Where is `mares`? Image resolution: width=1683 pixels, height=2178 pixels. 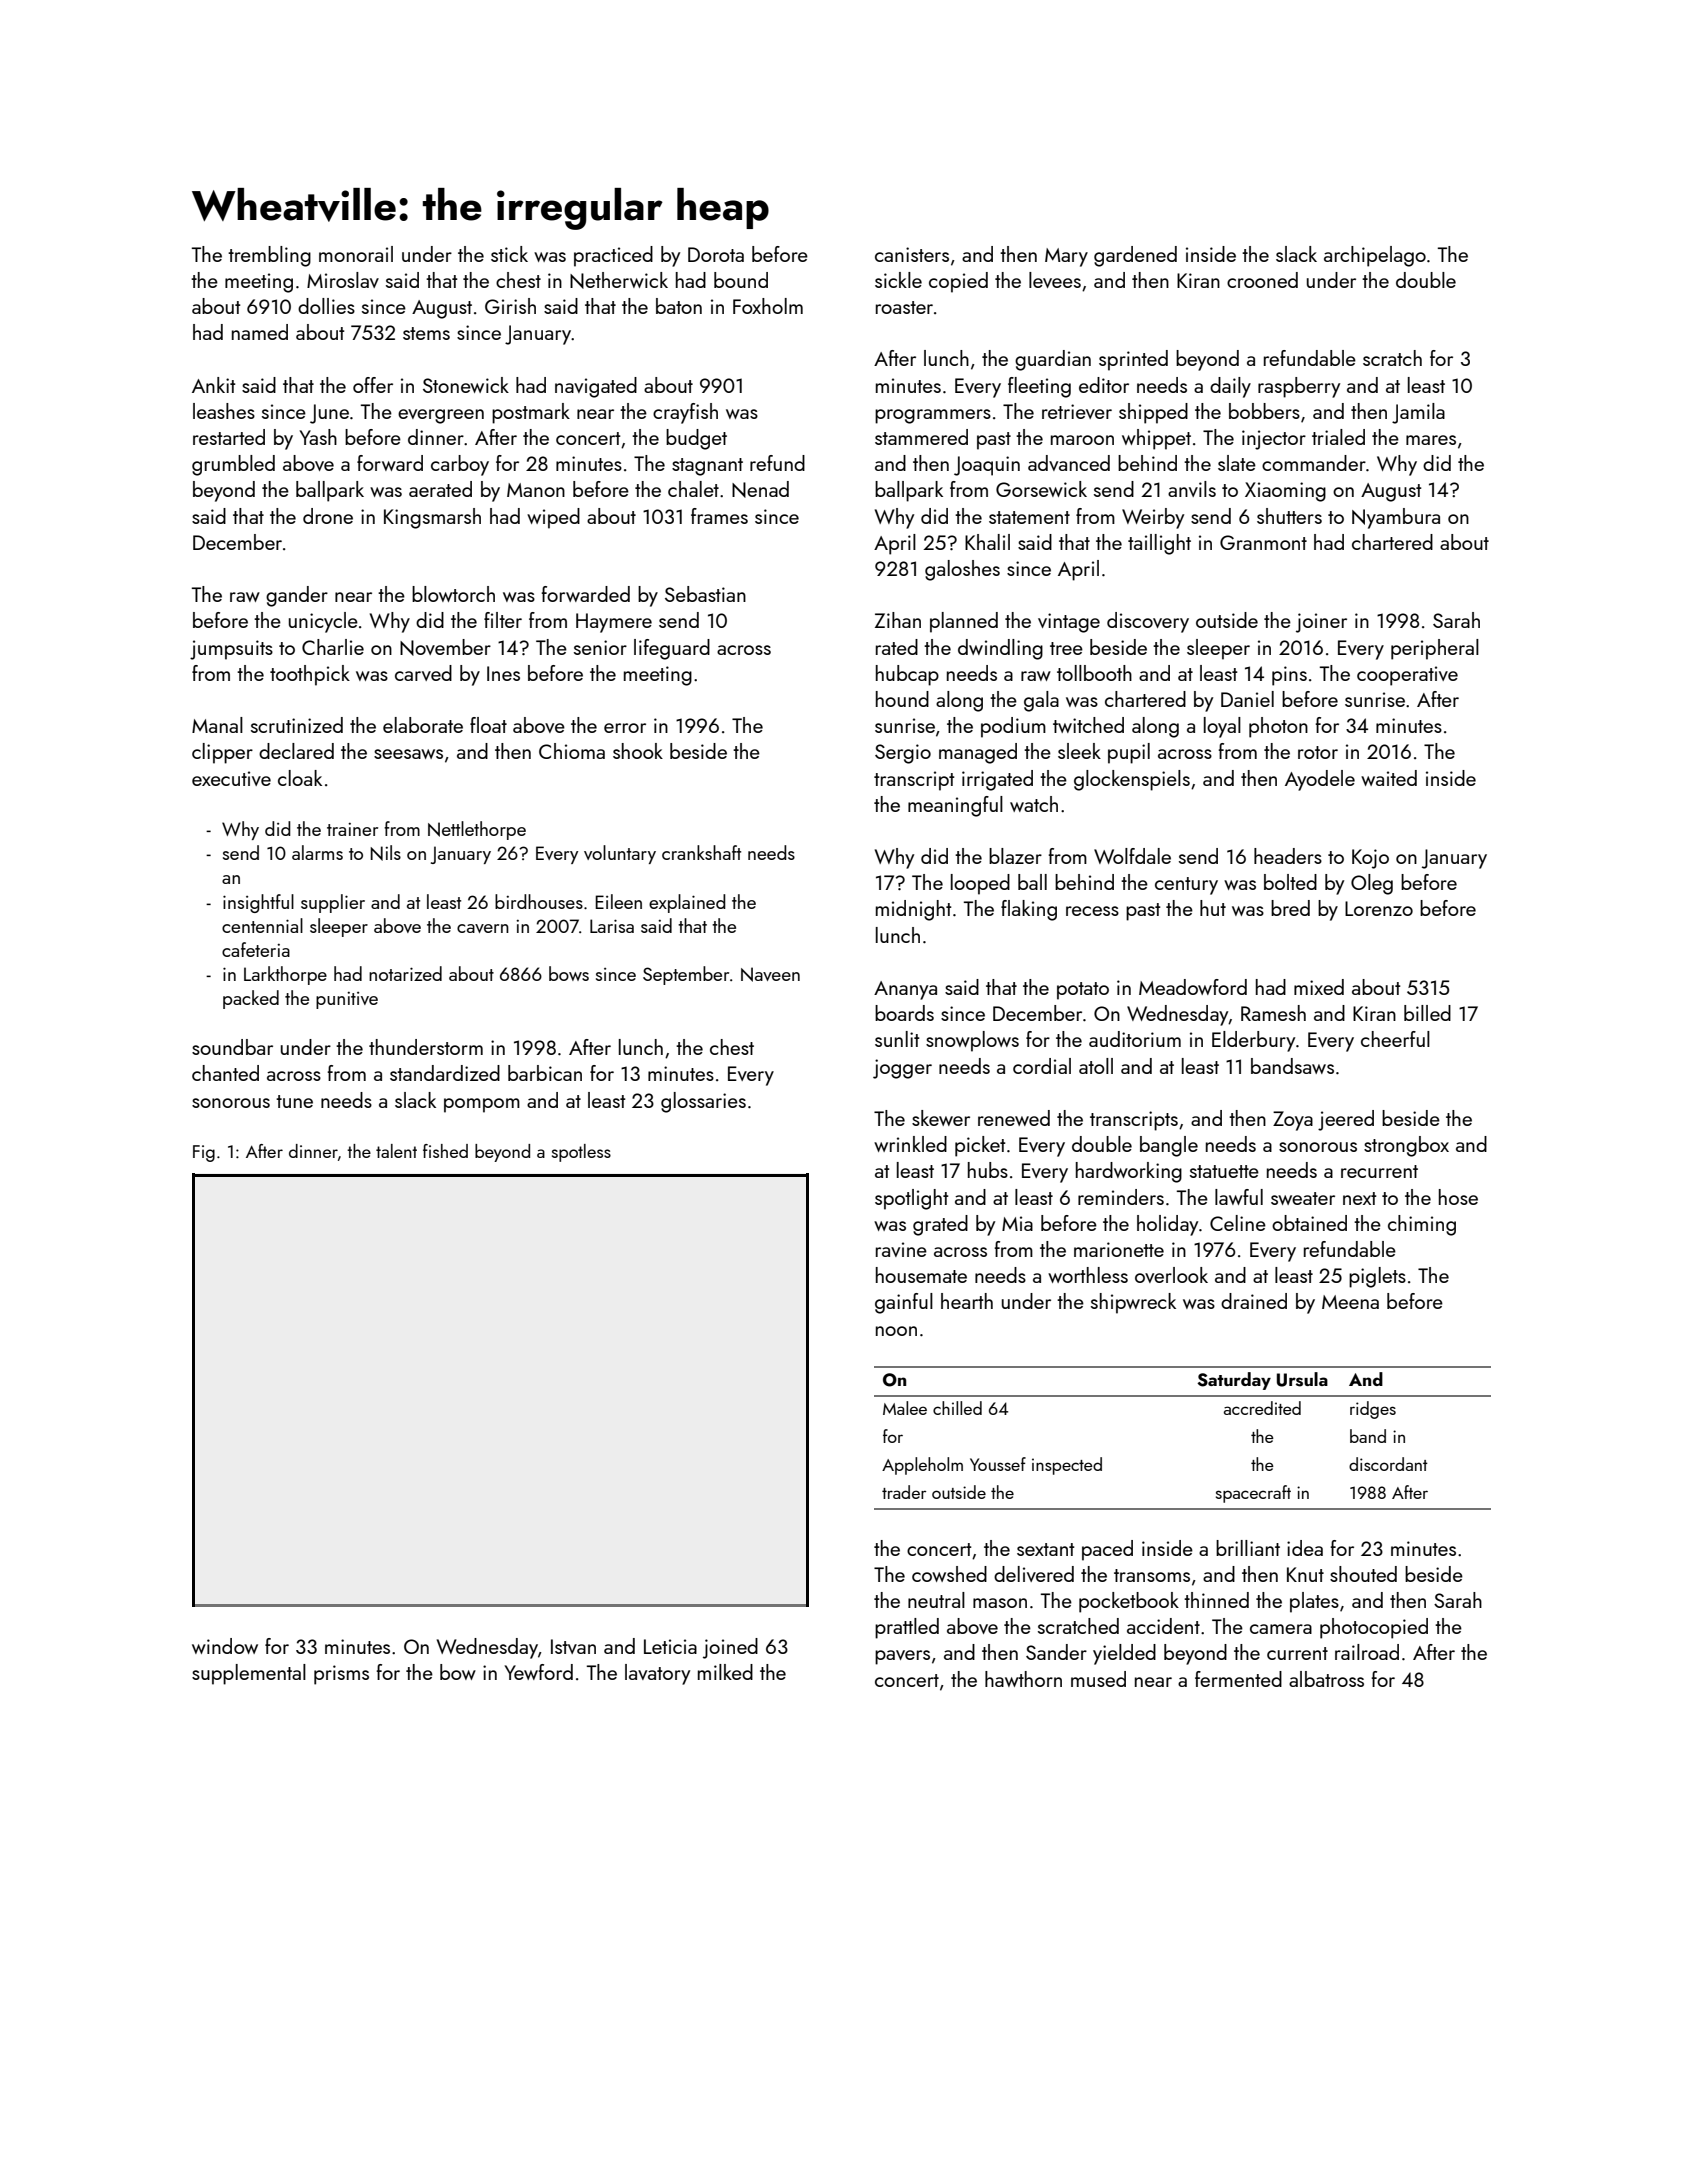 mares is located at coordinates (1431, 440).
